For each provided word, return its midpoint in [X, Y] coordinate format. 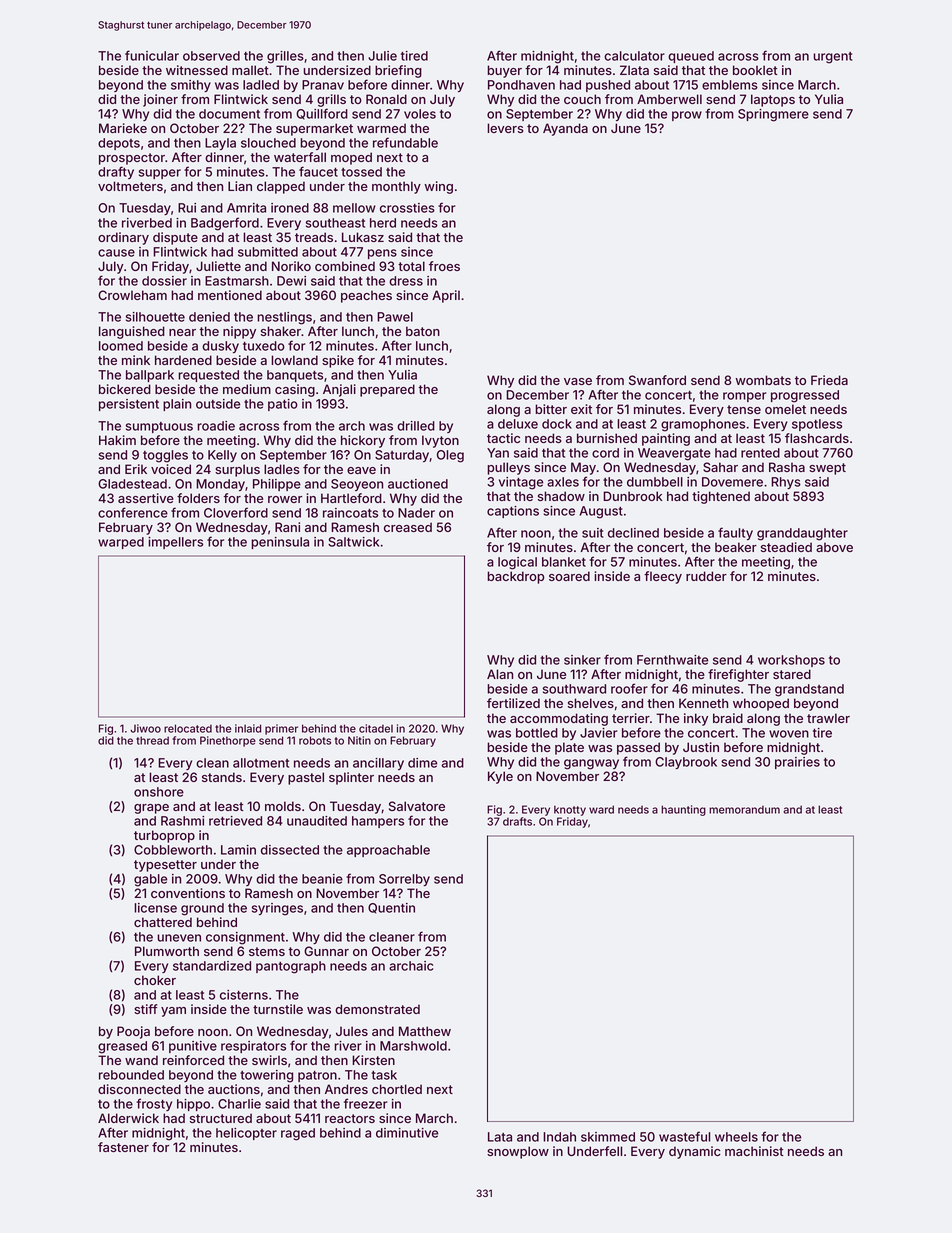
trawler [828, 718]
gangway [591, 764]
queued [691, 57]
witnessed [197, 70]
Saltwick [353, 542]
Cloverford [236, 512]
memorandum [744, 809]
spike [338, 361]
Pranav [323, 85]
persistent [129, 405]
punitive [193, 1047]
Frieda [829, 380]
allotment [261, 763]
